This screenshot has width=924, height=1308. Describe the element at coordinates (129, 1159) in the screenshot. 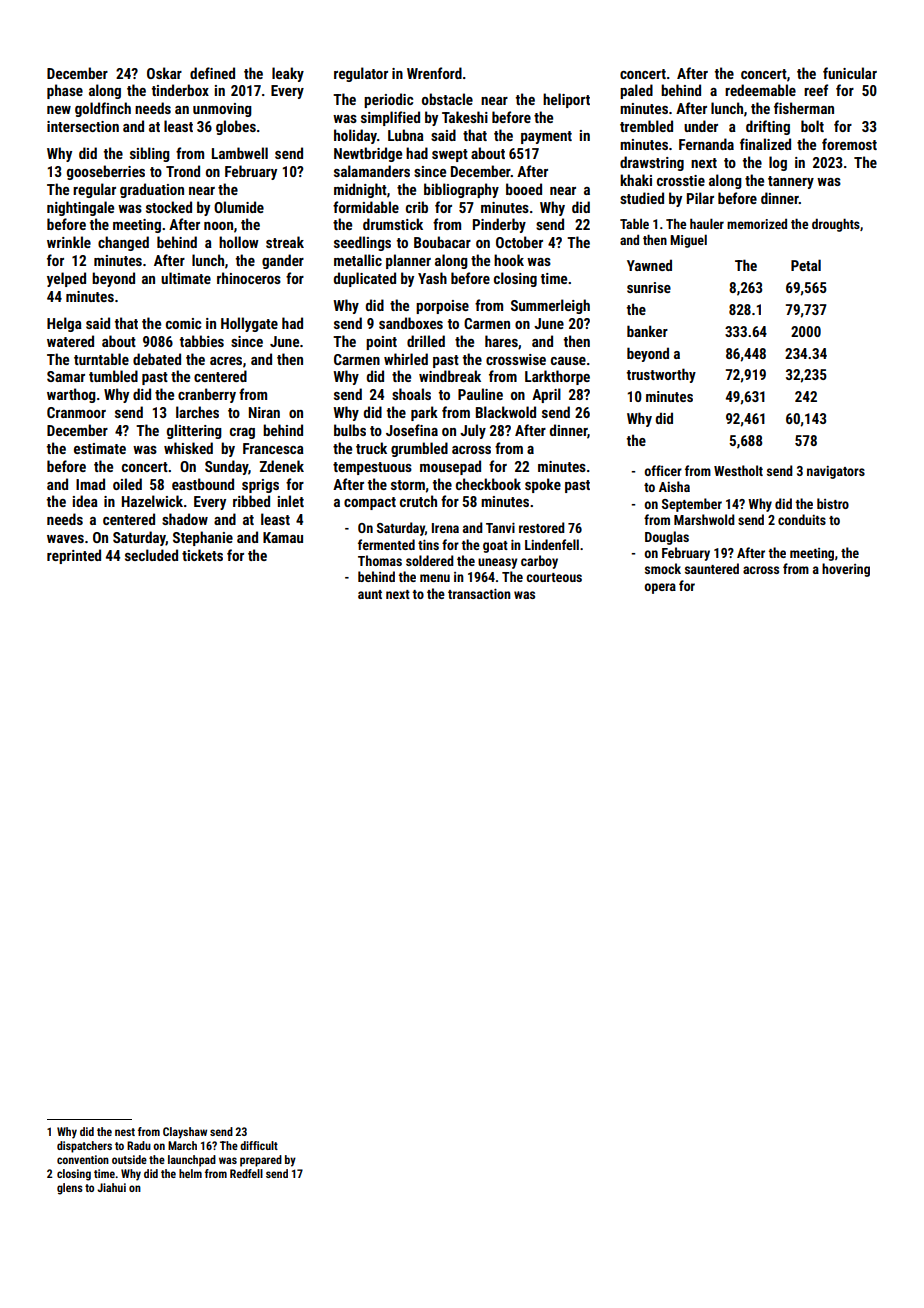

I see `outside` at that location.
